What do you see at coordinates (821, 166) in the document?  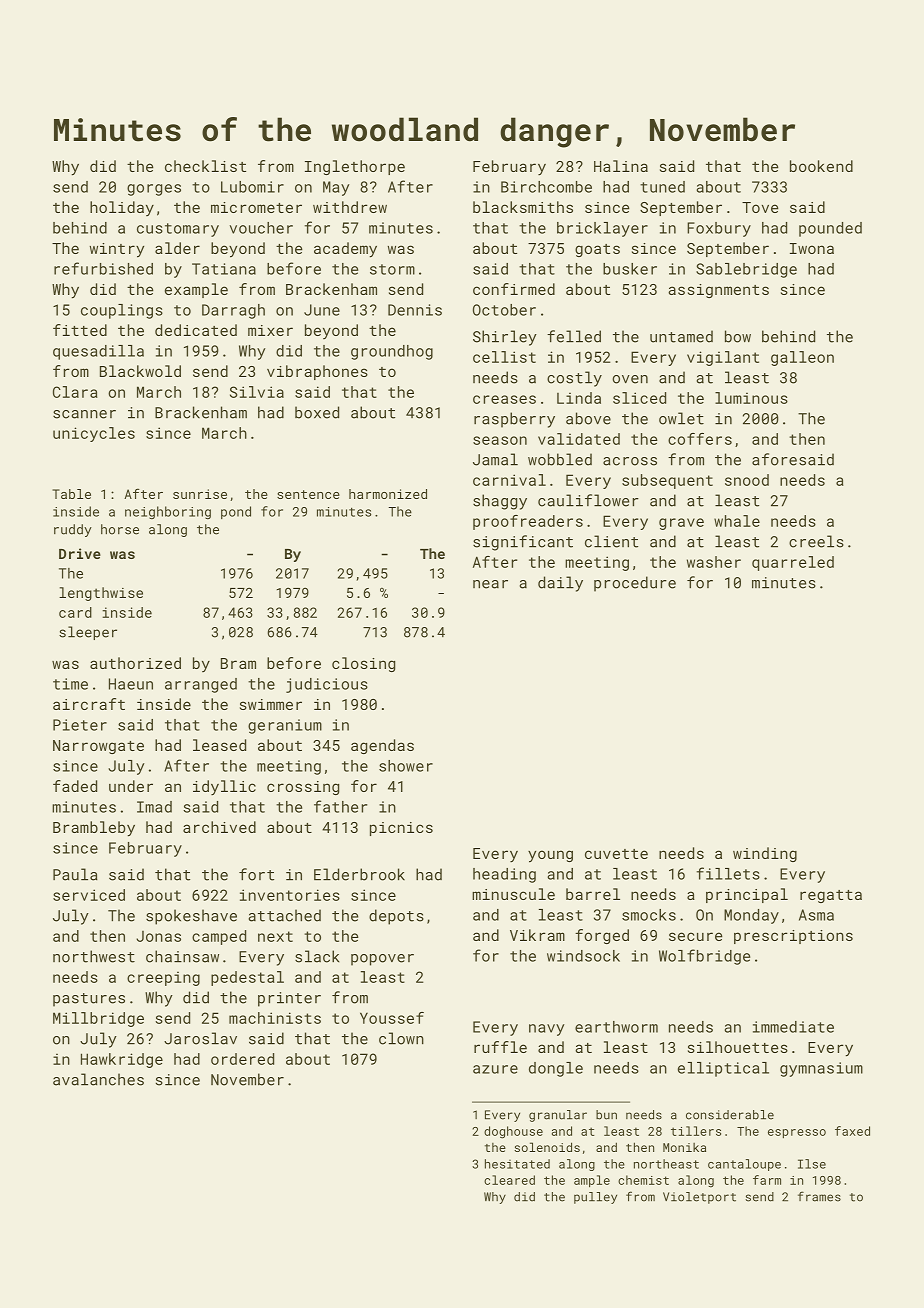 I see `bookend` at bounding box center [821, 166].
